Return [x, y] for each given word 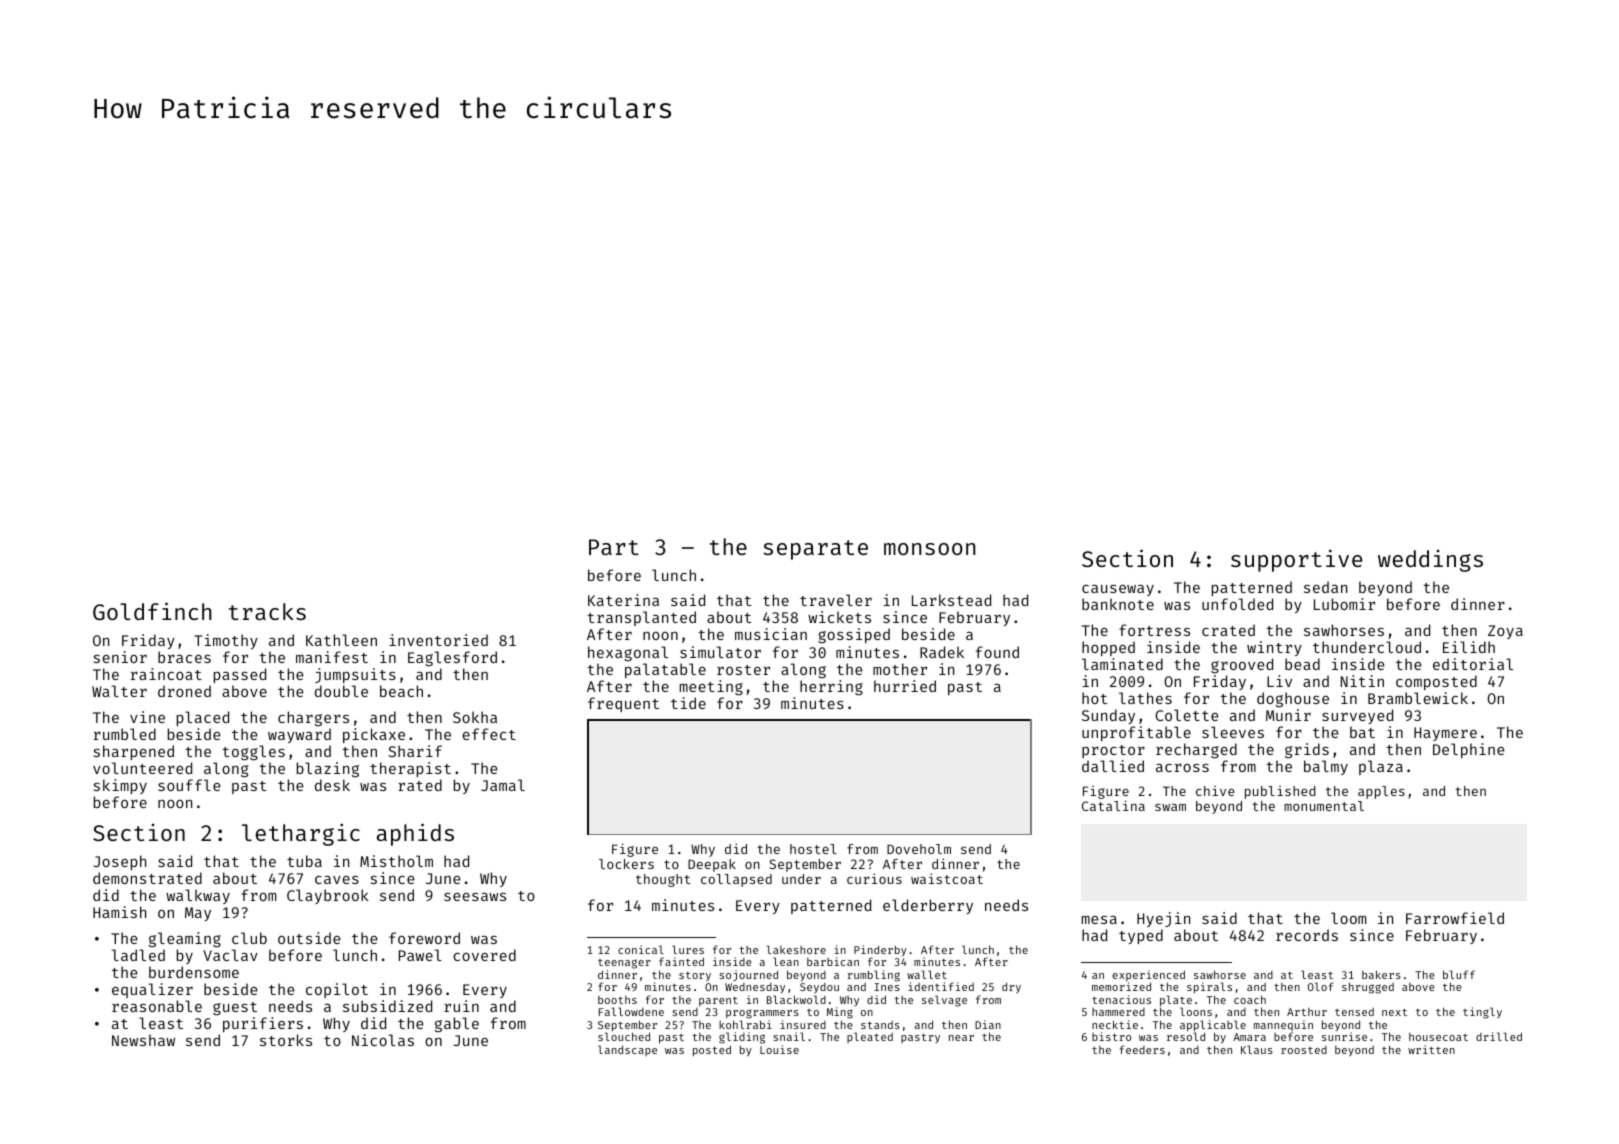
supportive [1296, 560]
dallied [1113, 766]
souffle [189, 785]
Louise [779, 1049]
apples [1381, 792]
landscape [627, 1050]
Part [614, 547]
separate [815, 550]
